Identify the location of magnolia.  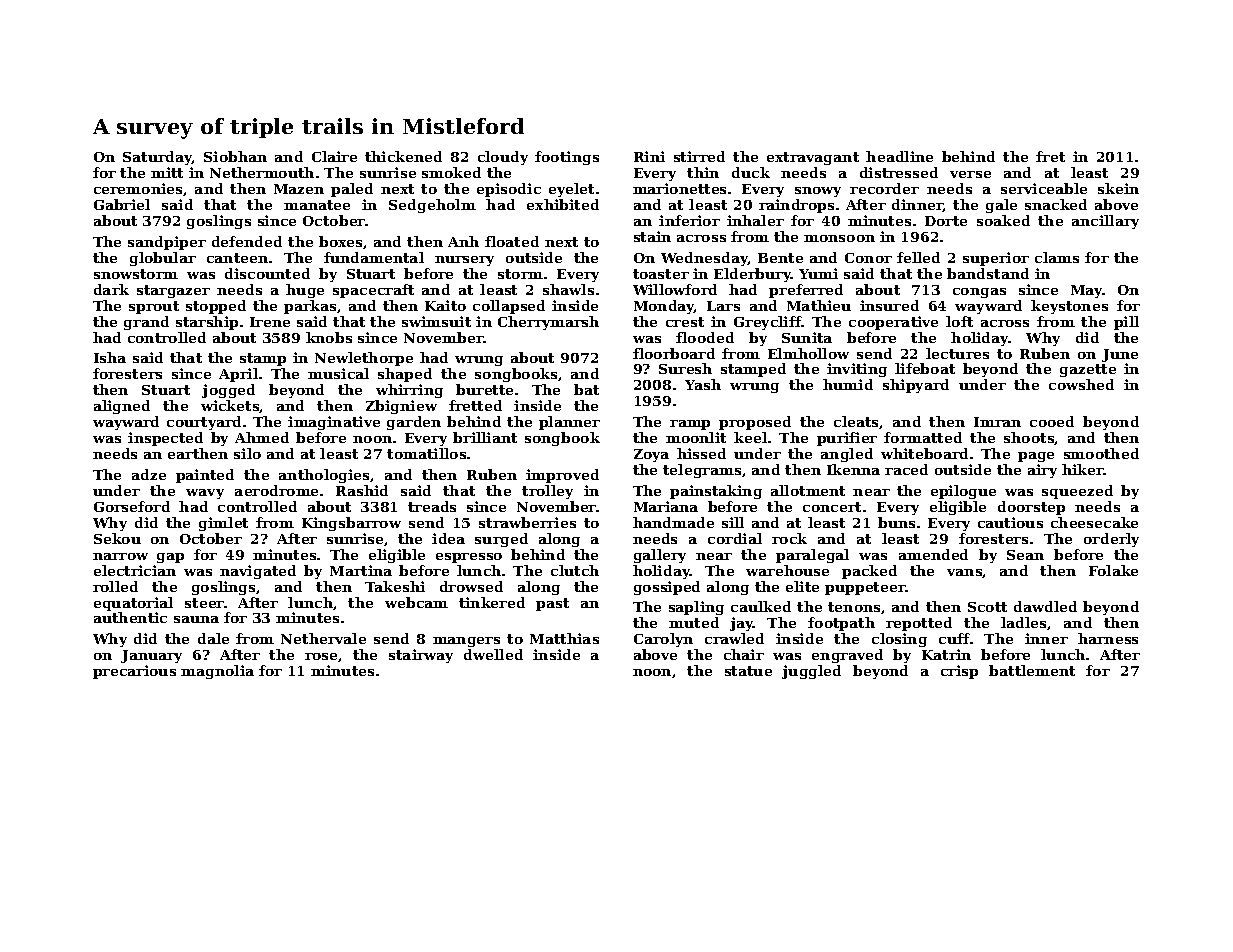
(217, 672).
